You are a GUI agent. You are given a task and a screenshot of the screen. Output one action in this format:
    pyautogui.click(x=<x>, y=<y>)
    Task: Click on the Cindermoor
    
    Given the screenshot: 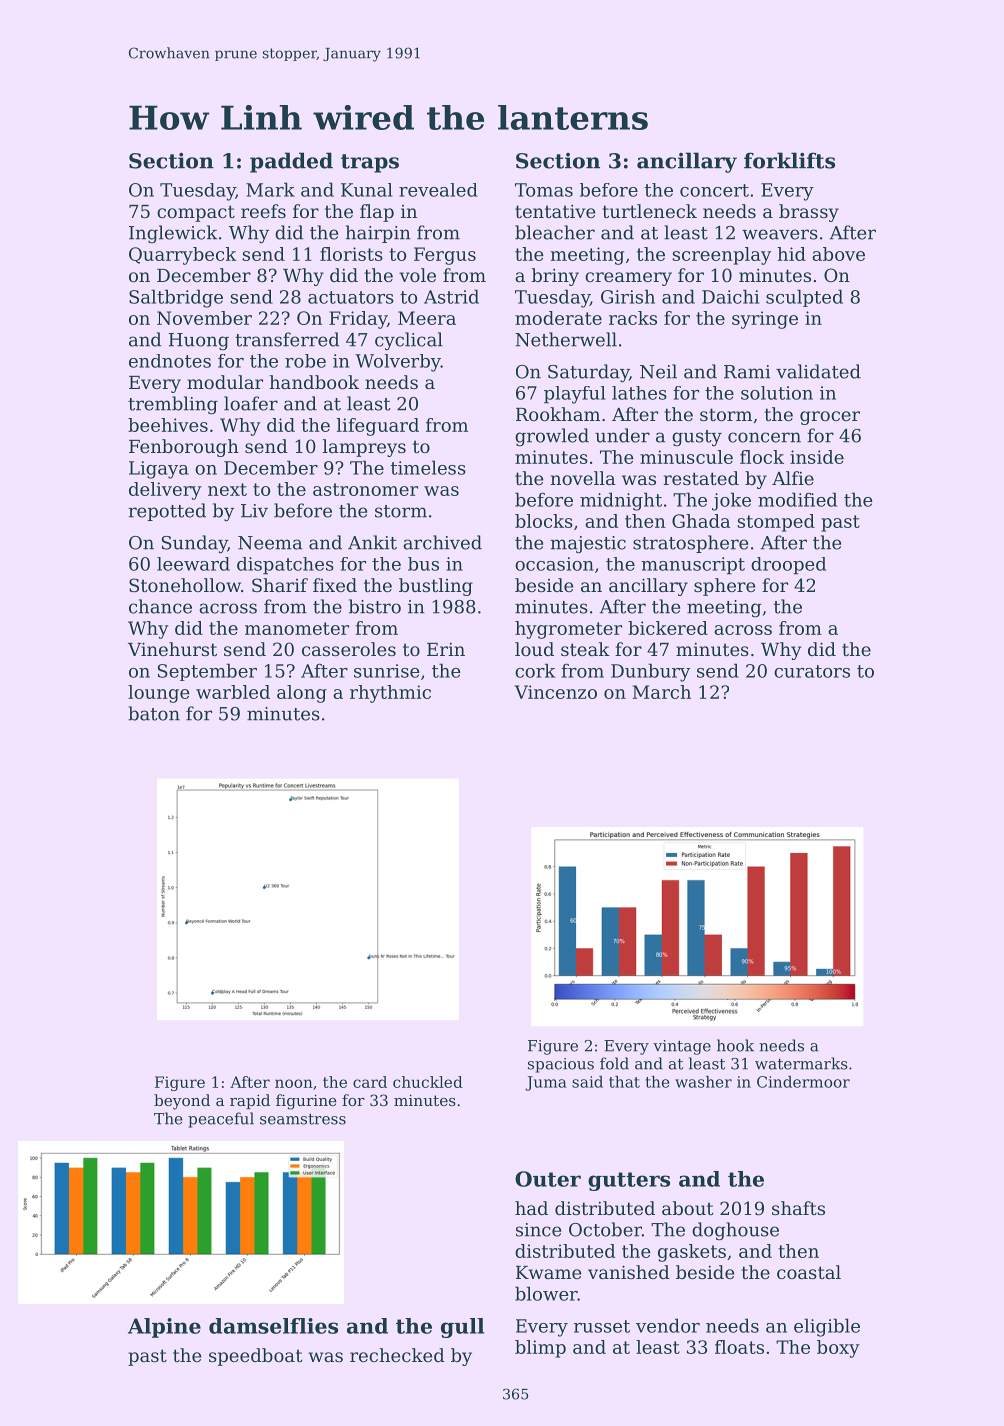 What is the action you would take?
    pyautogui.click(x=803, y=1082)
